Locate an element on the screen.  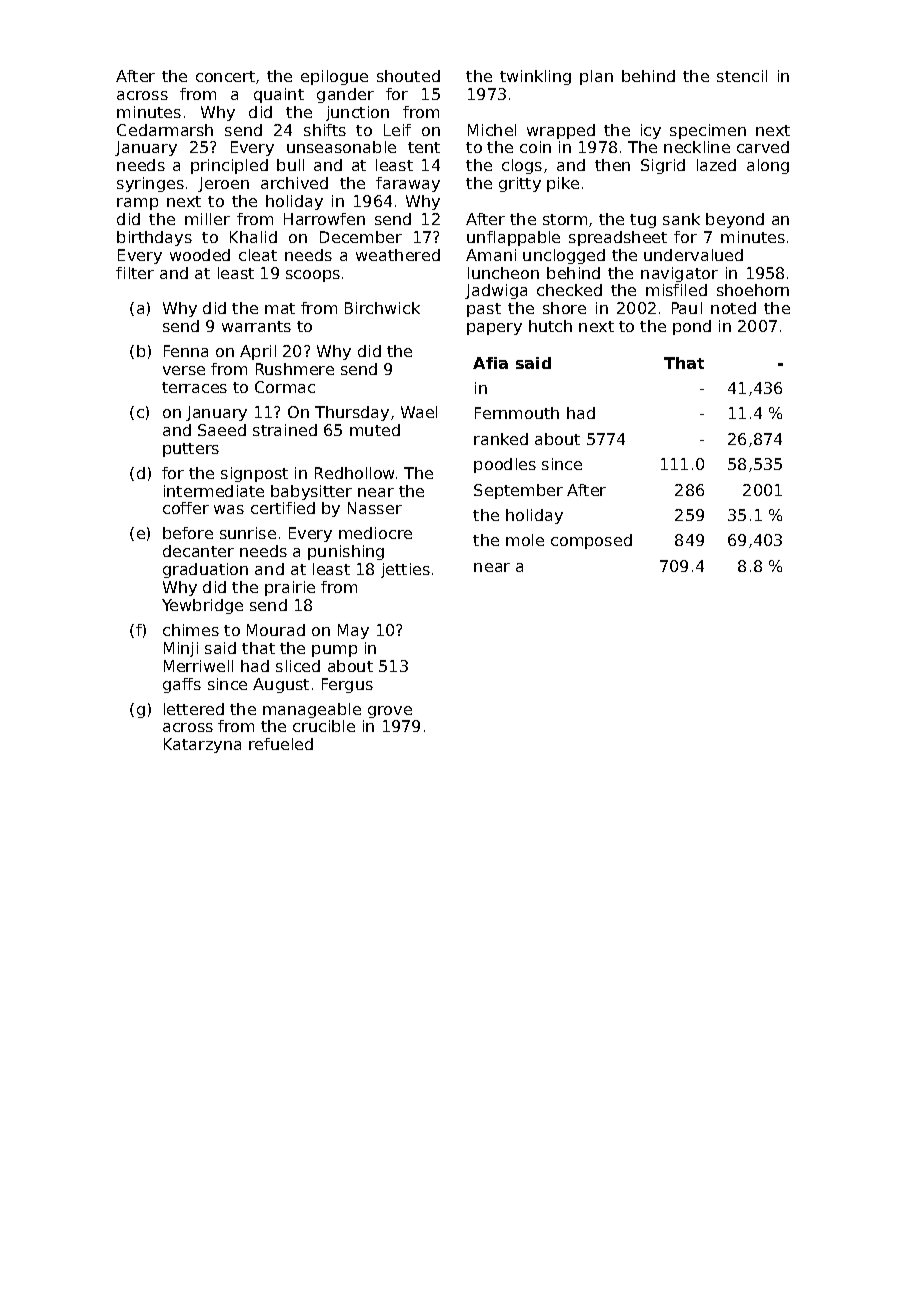
composed is located at coordinates (591, 541).
